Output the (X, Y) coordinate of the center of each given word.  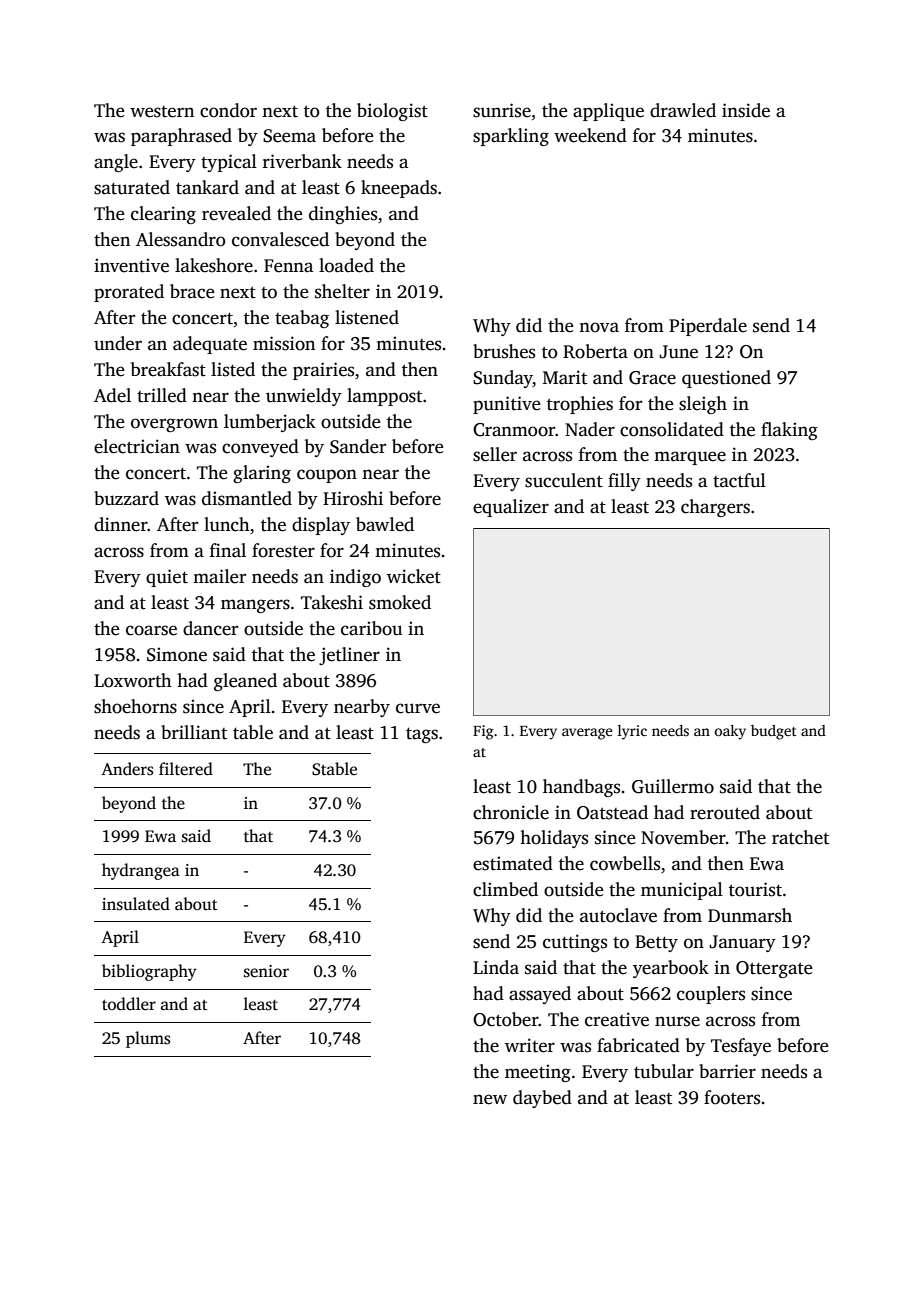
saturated (132, 187)
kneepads (399, 189)
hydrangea (141, 871)
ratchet (800, 837)
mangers (255, 606)
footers (732, 1097)
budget (774, 732)
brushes (504, 351)
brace (192, 291)
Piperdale (708, 327)
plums (148, 1039)
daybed (542, 1099)
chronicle (511, 812)
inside (746, 110)
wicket (414, 576)
